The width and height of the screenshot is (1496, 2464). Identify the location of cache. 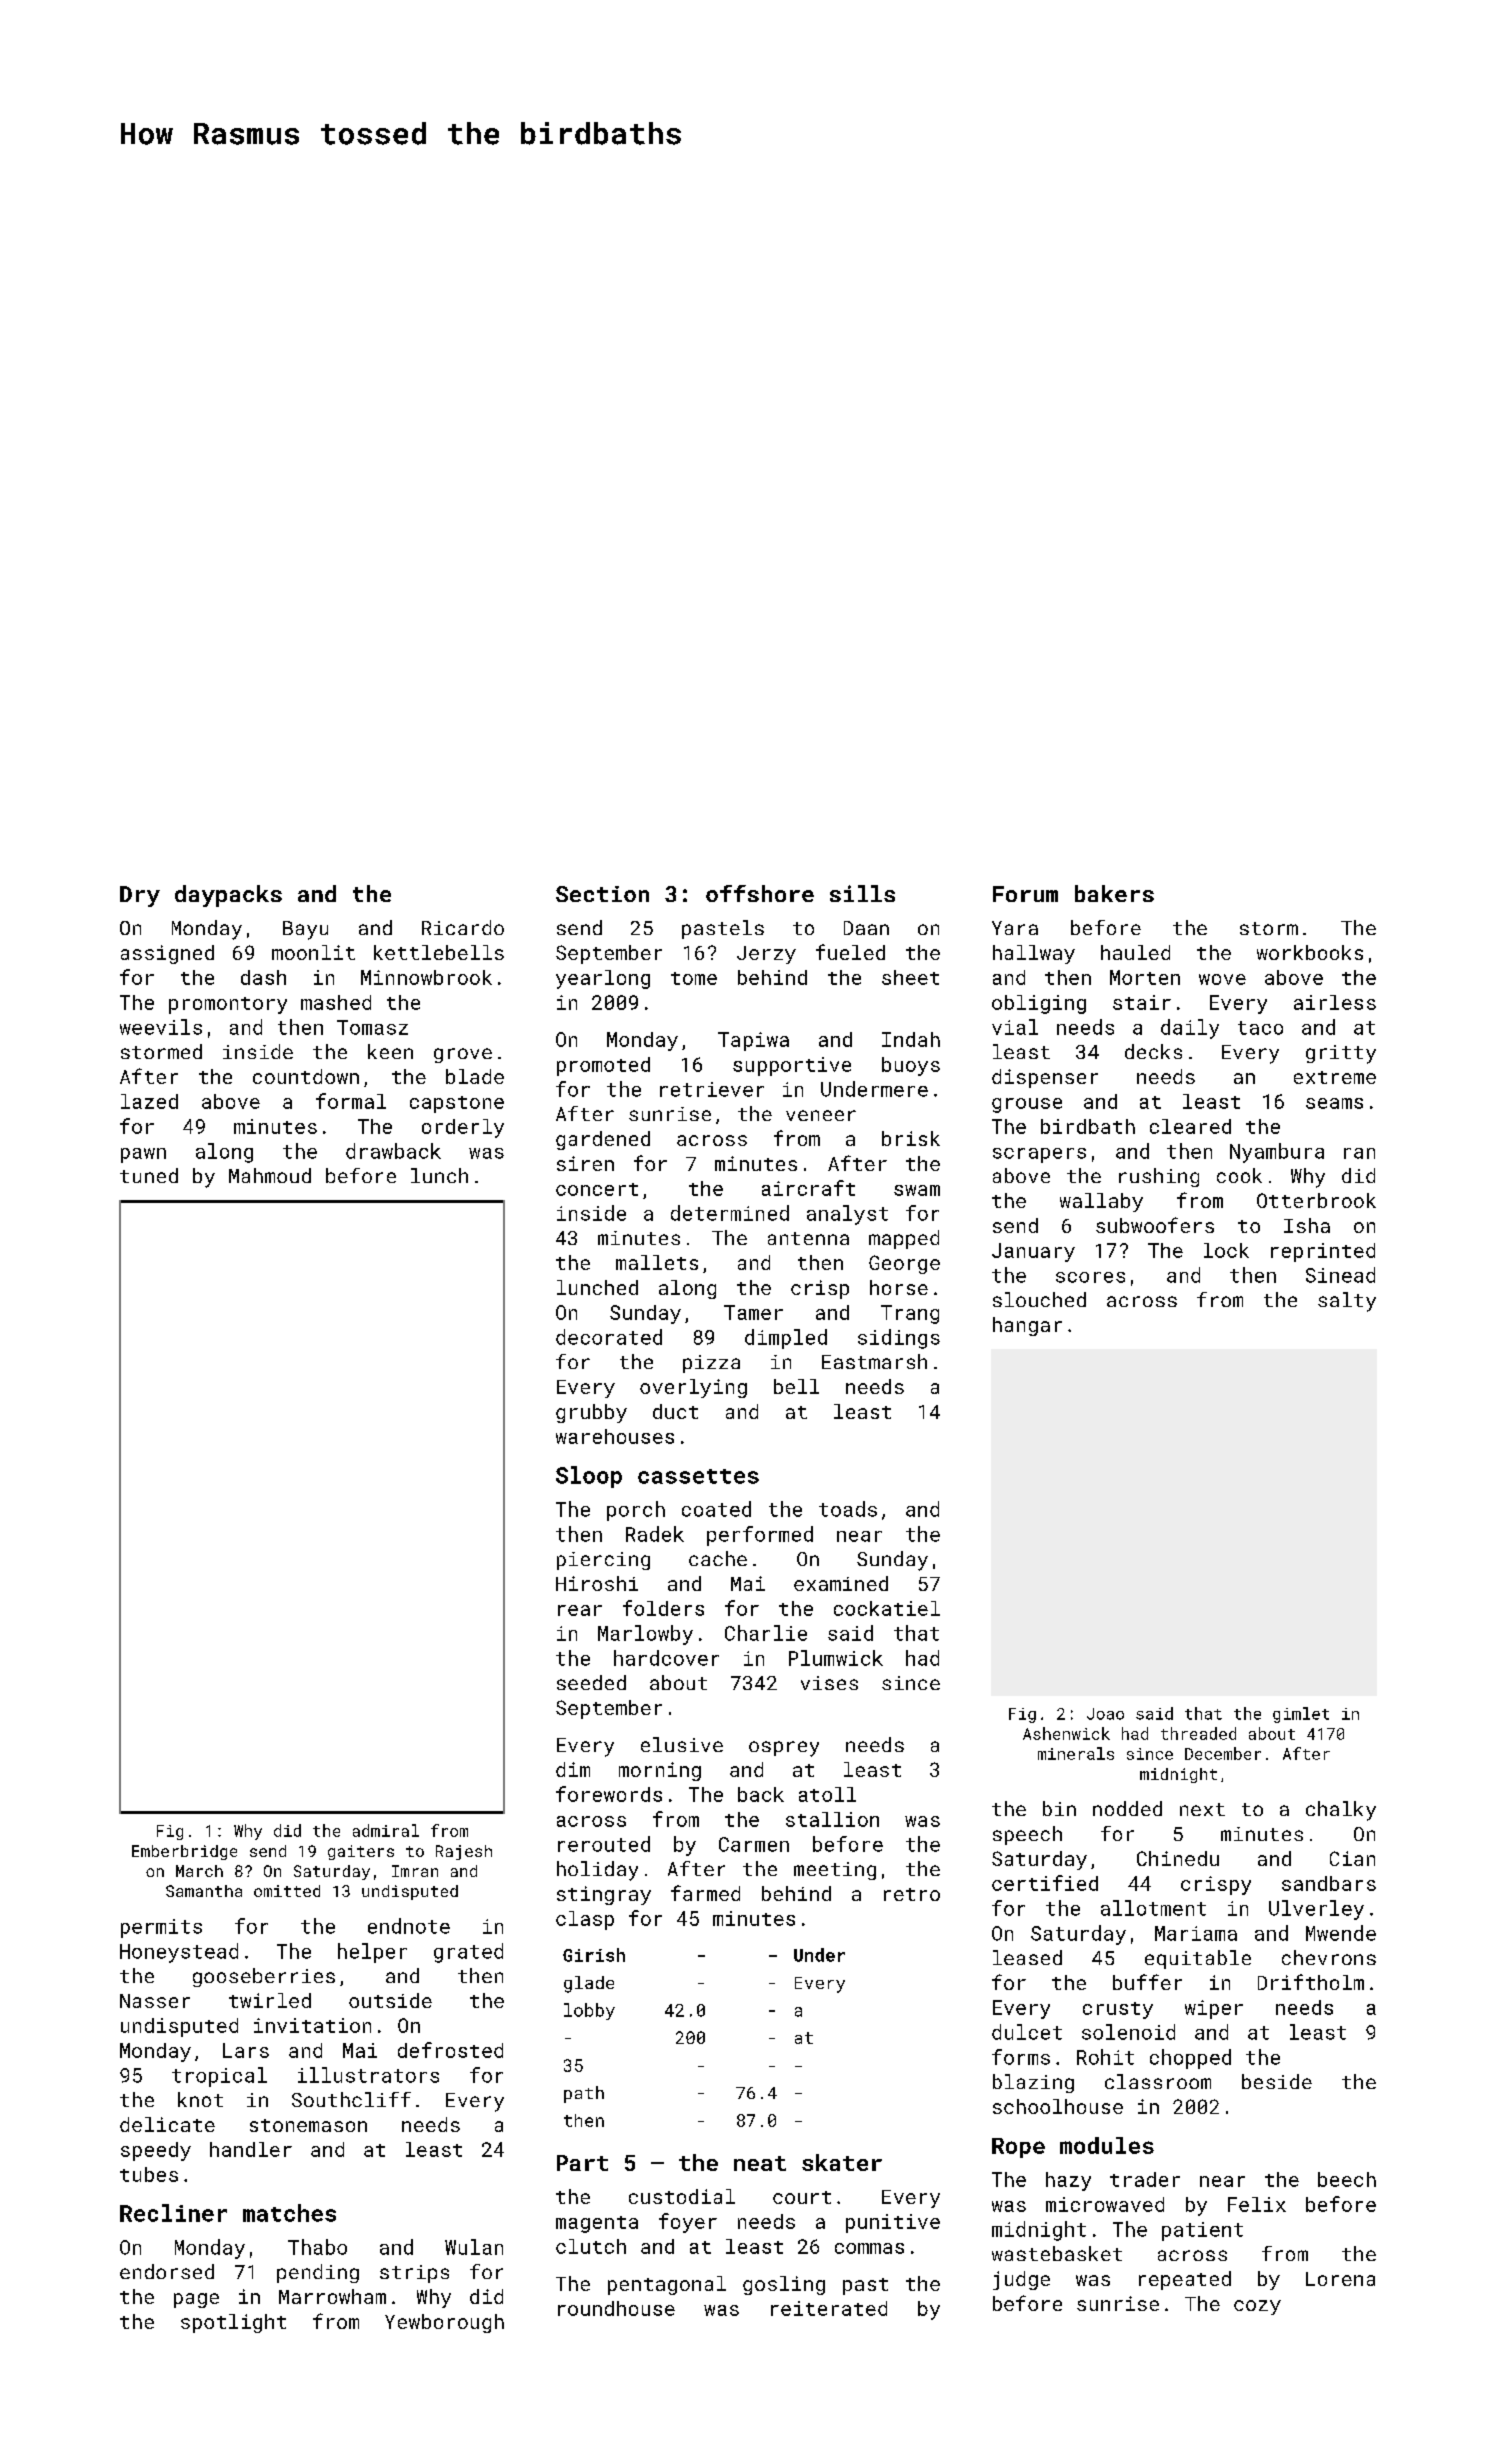
(718, 1558).
